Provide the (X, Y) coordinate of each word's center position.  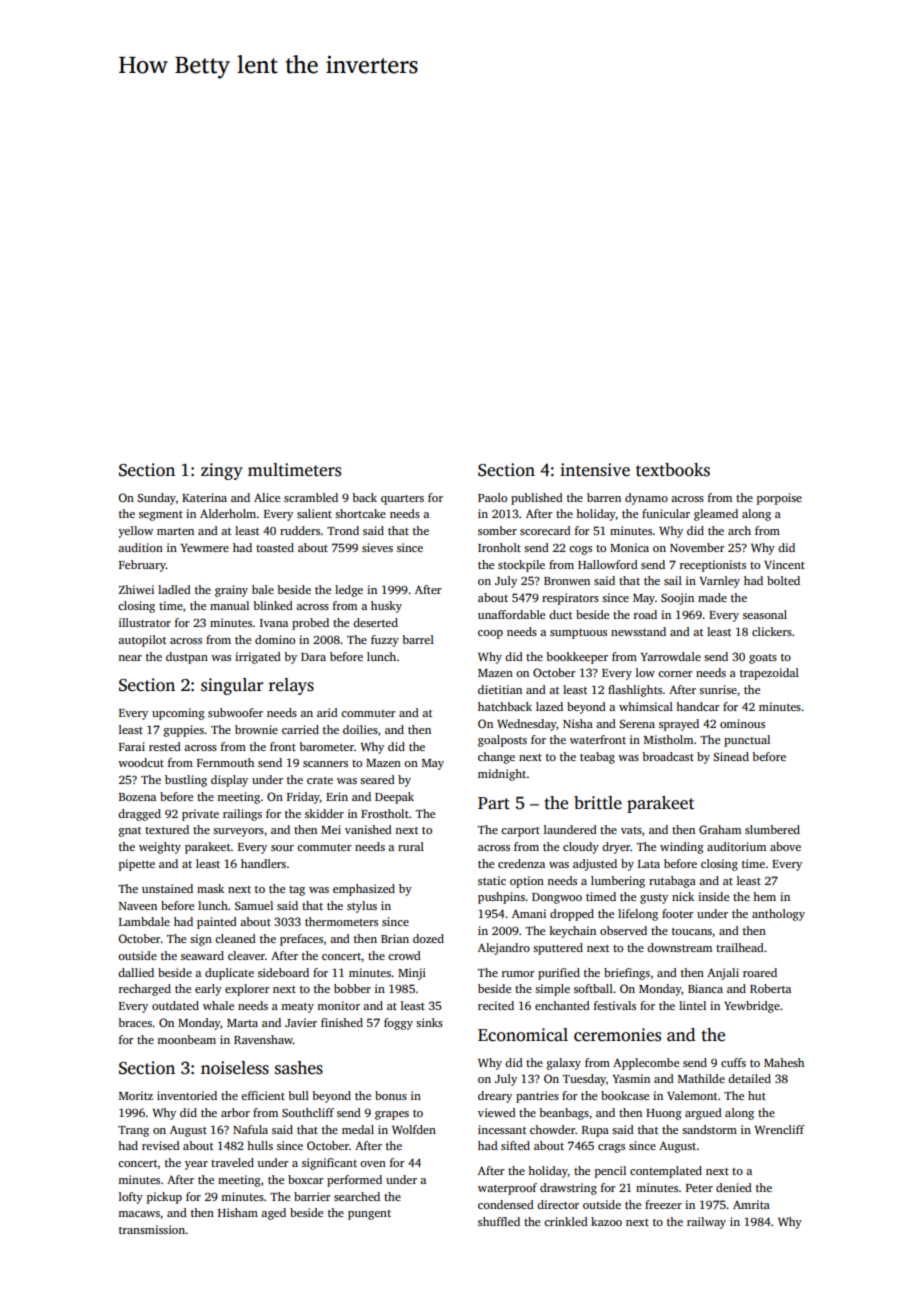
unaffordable (511, 614)
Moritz (136, 1095)
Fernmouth (225, 762)
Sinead (731, 756)
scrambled (311, 497)
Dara (313, 657)
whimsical (646, 706)
